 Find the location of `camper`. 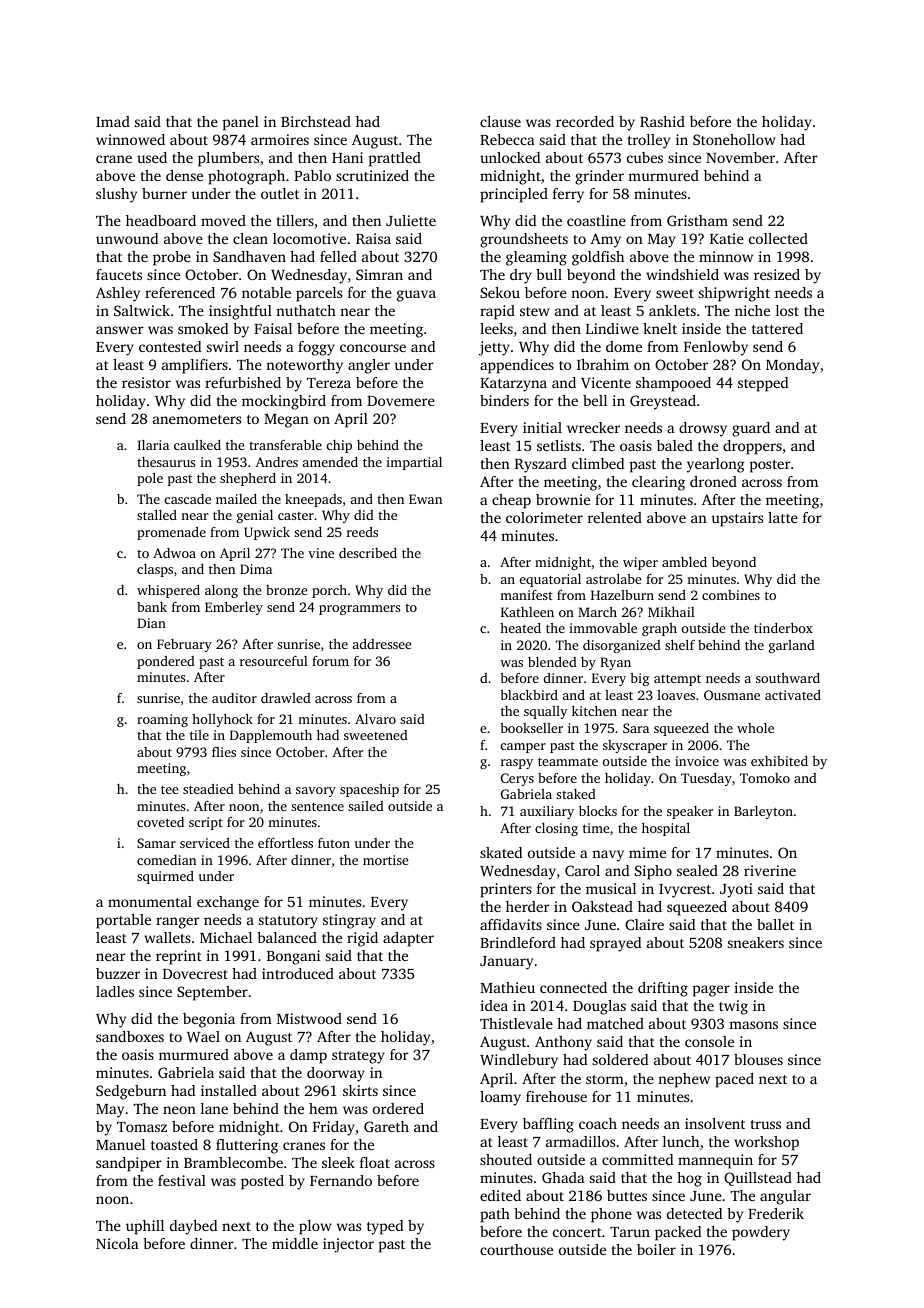

camper is located at coordinates (523, 748).
